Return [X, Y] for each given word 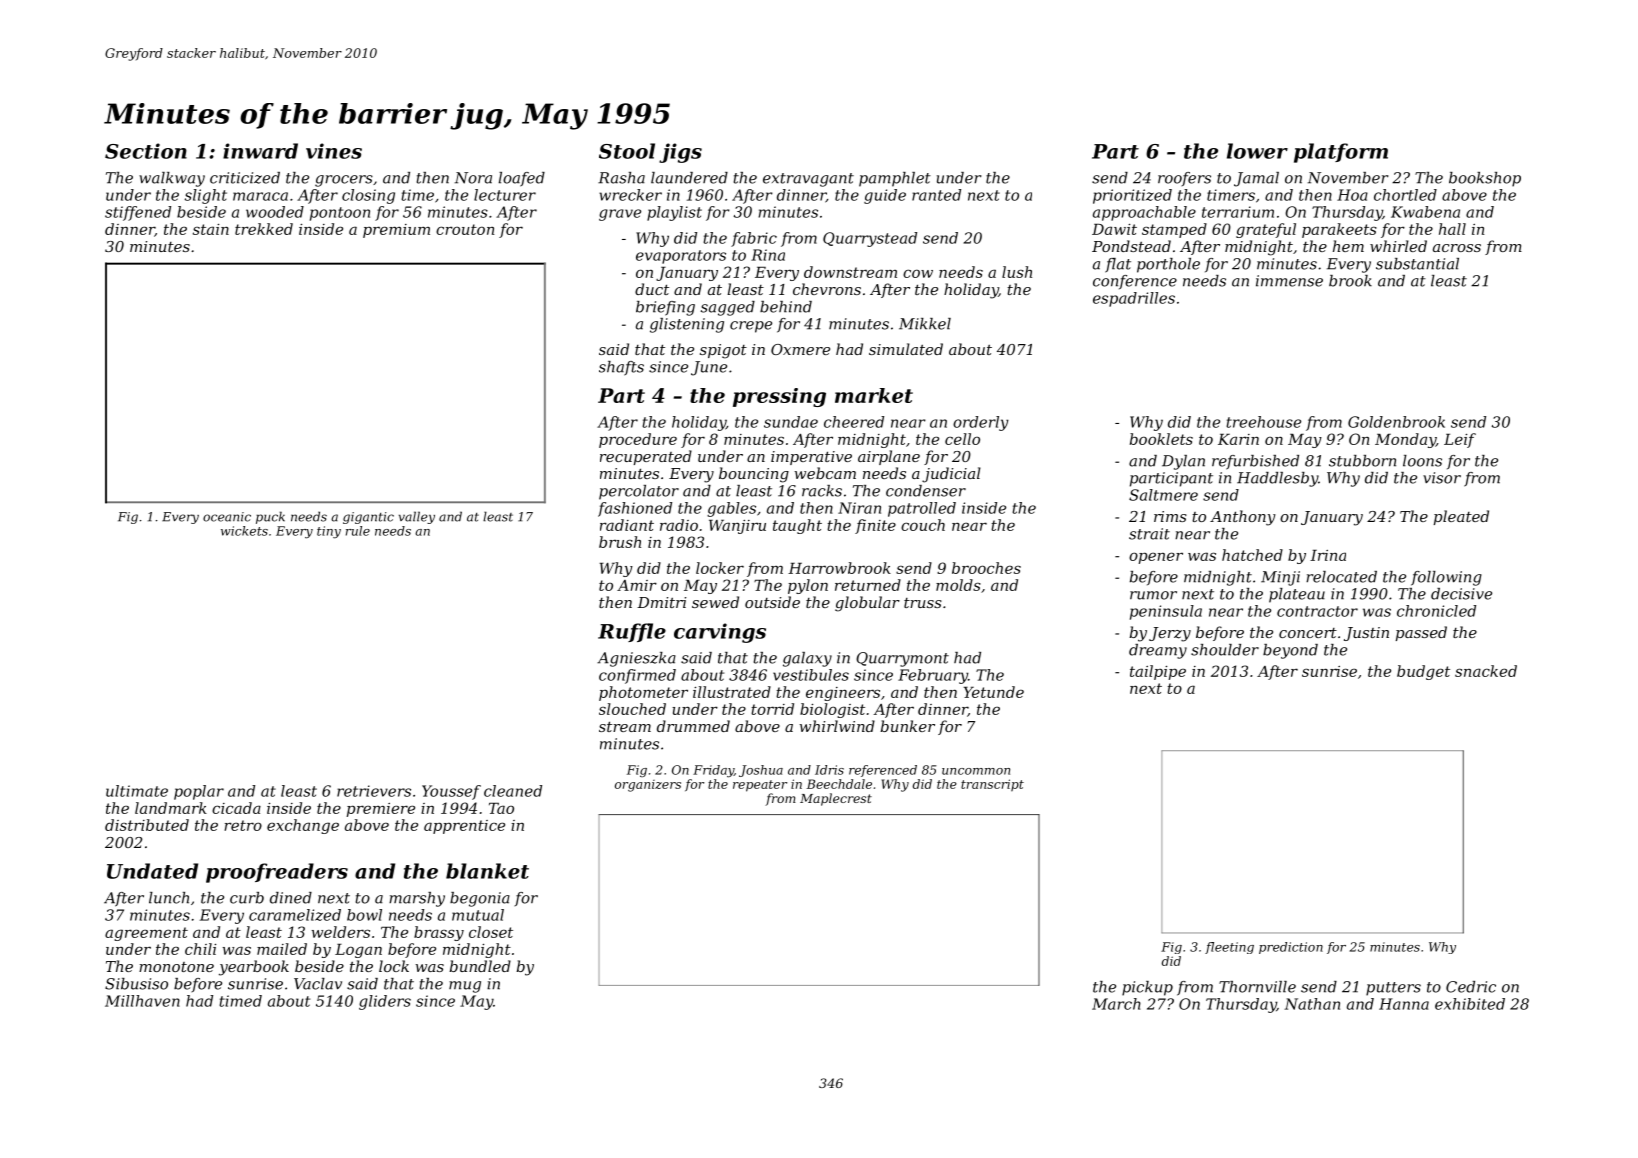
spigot [723, 351]
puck [270, 517]
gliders [385, 1002]
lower [1257, 151]
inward [260, 151]
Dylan [1183, 462]
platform [1341, 153]
